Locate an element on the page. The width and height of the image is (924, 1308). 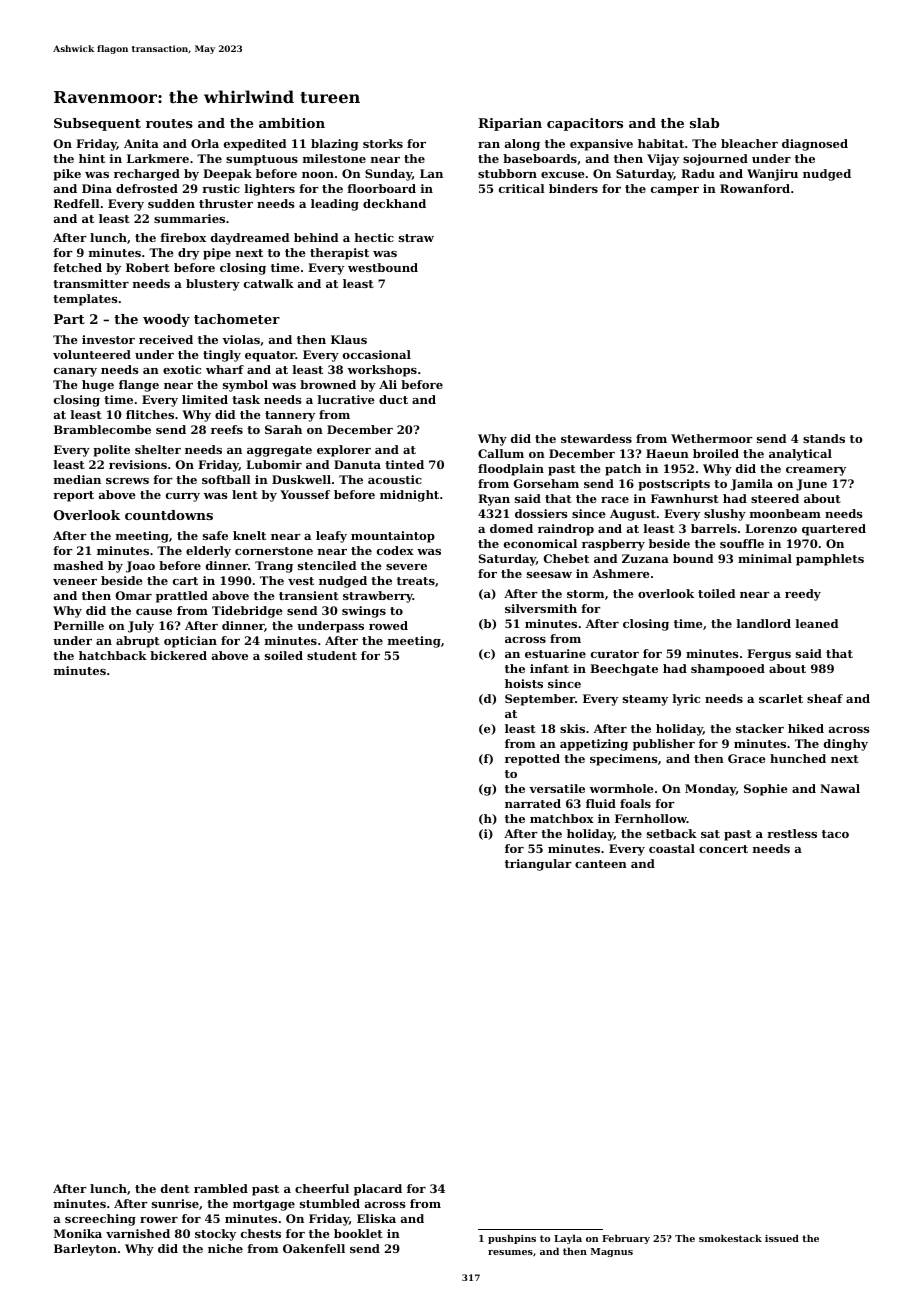
triangular is located at coordinates (538, 865).
